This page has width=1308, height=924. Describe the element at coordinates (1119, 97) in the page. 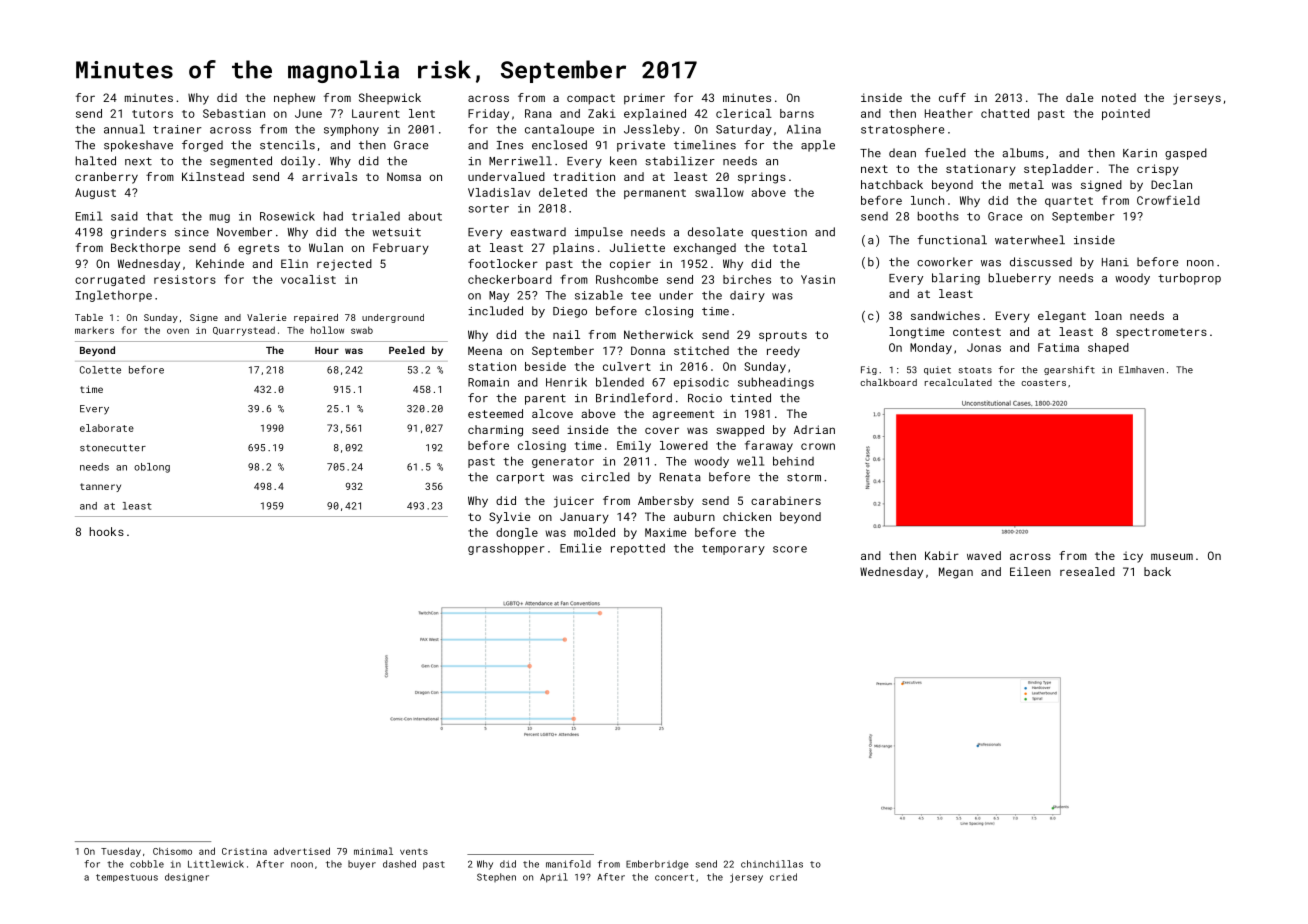

I see `noted` at that location.
